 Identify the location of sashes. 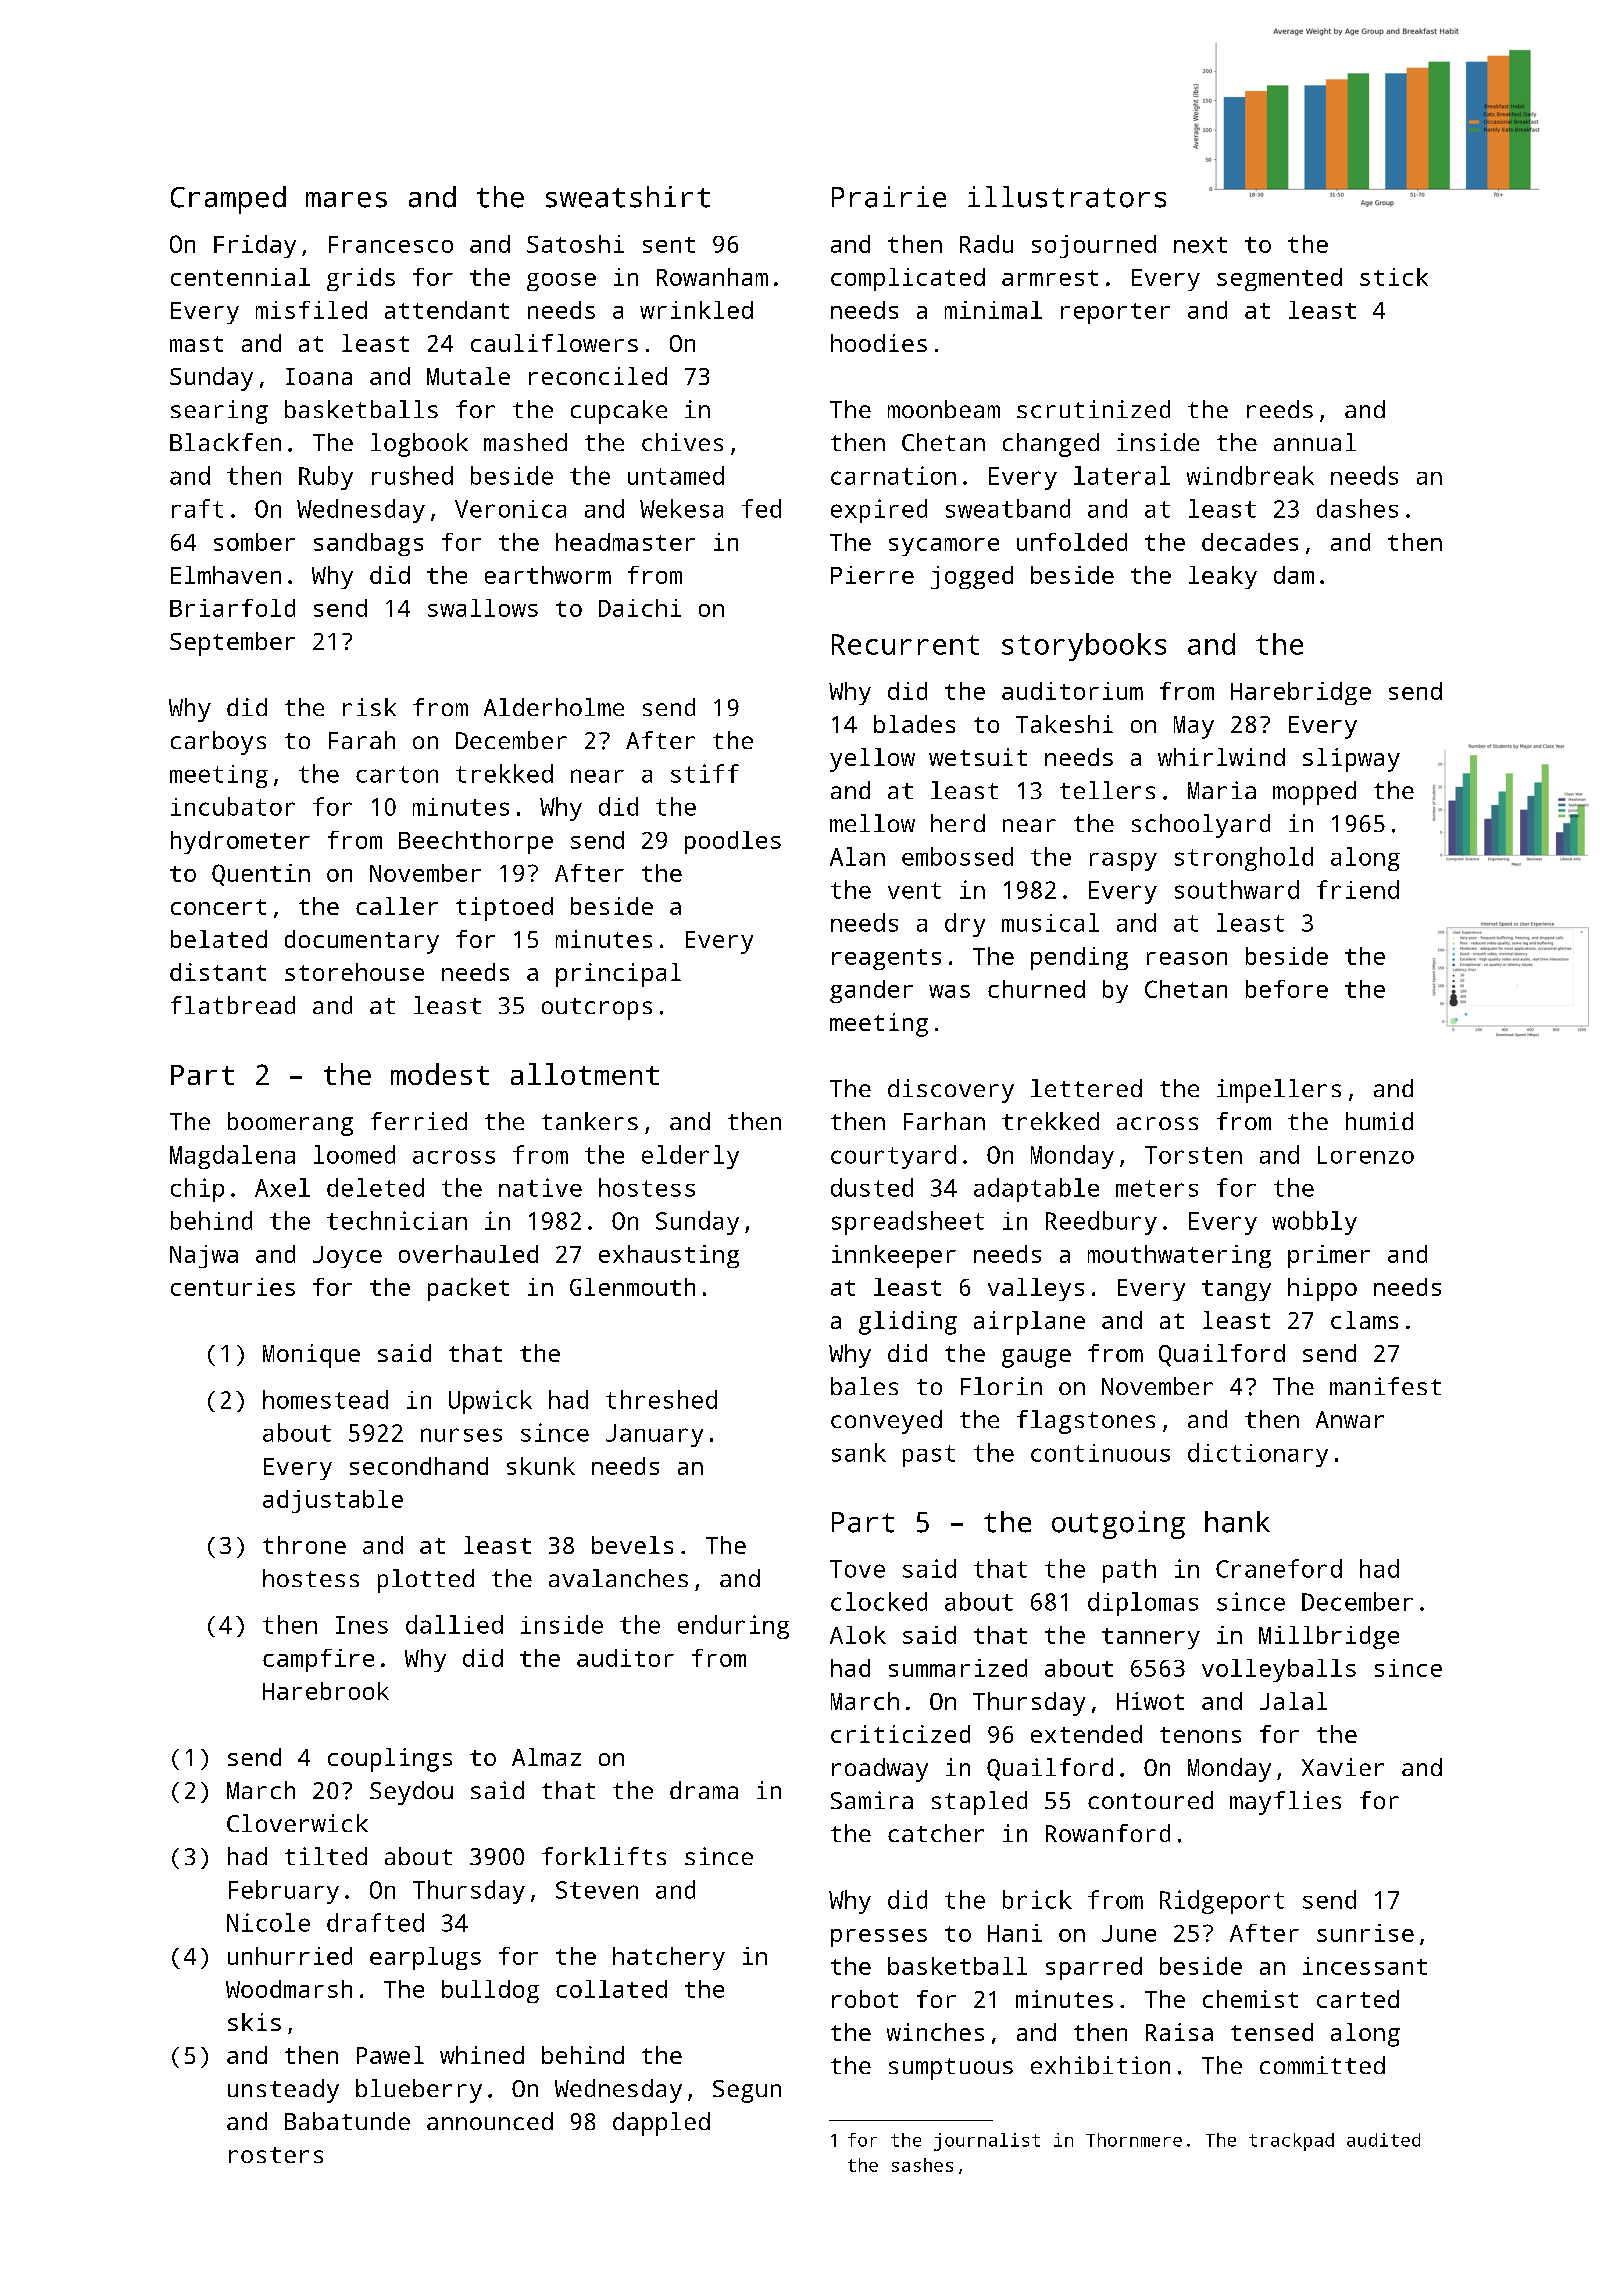
(922, 2165).
